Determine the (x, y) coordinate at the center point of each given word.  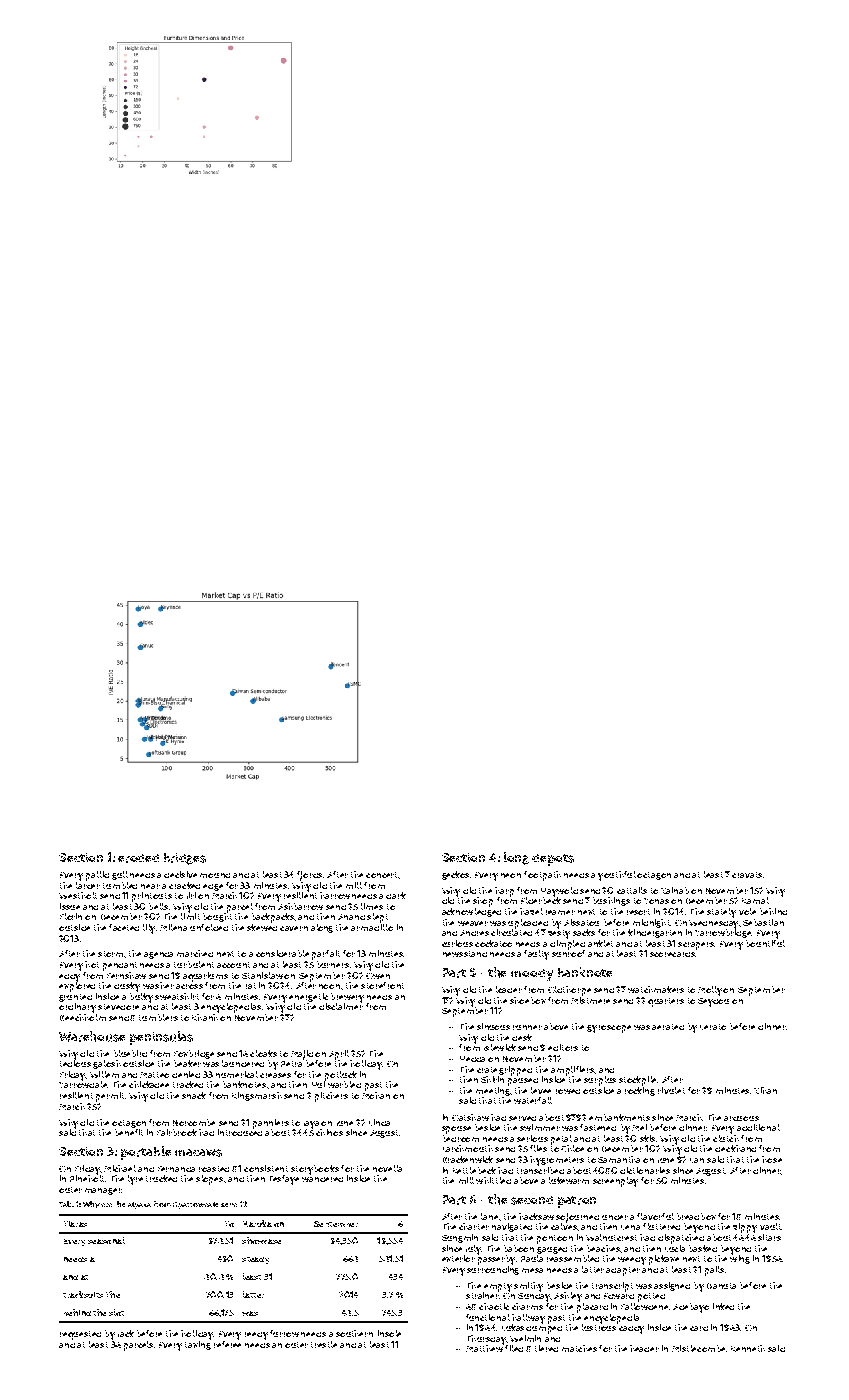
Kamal (755, 900)
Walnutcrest (611, 1237)
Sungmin (460, 1238)
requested (80, 1335)
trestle (324, 1344)
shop (483, 902)
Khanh (205, 1017)
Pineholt (87, 1178)
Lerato (713, 1027)
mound (215, 875)
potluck (341, 1076)
